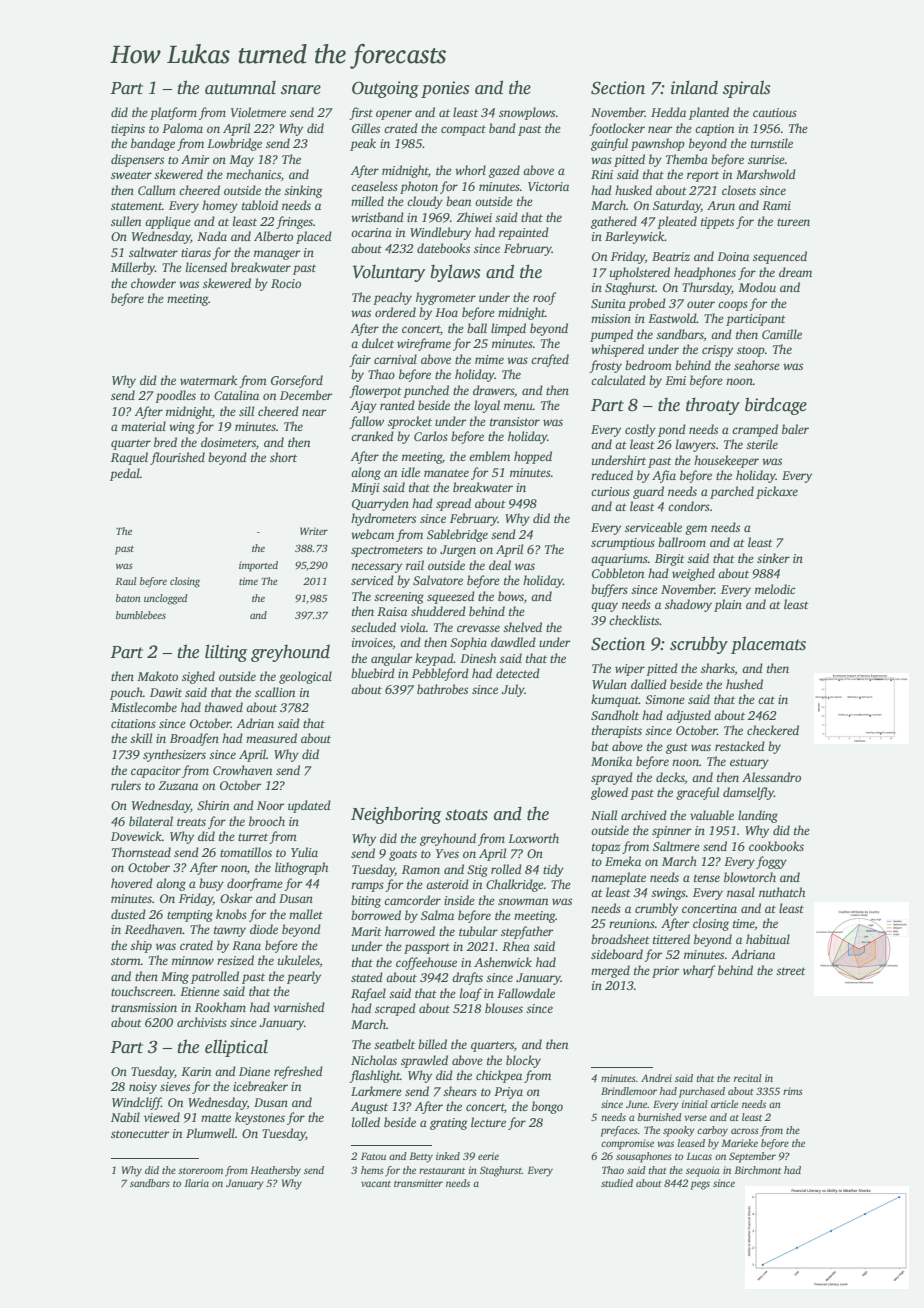 The image size is (924, 1308). Describe the element at coordinates (489, 359) in the screenshot. I see `mime` at that location.
